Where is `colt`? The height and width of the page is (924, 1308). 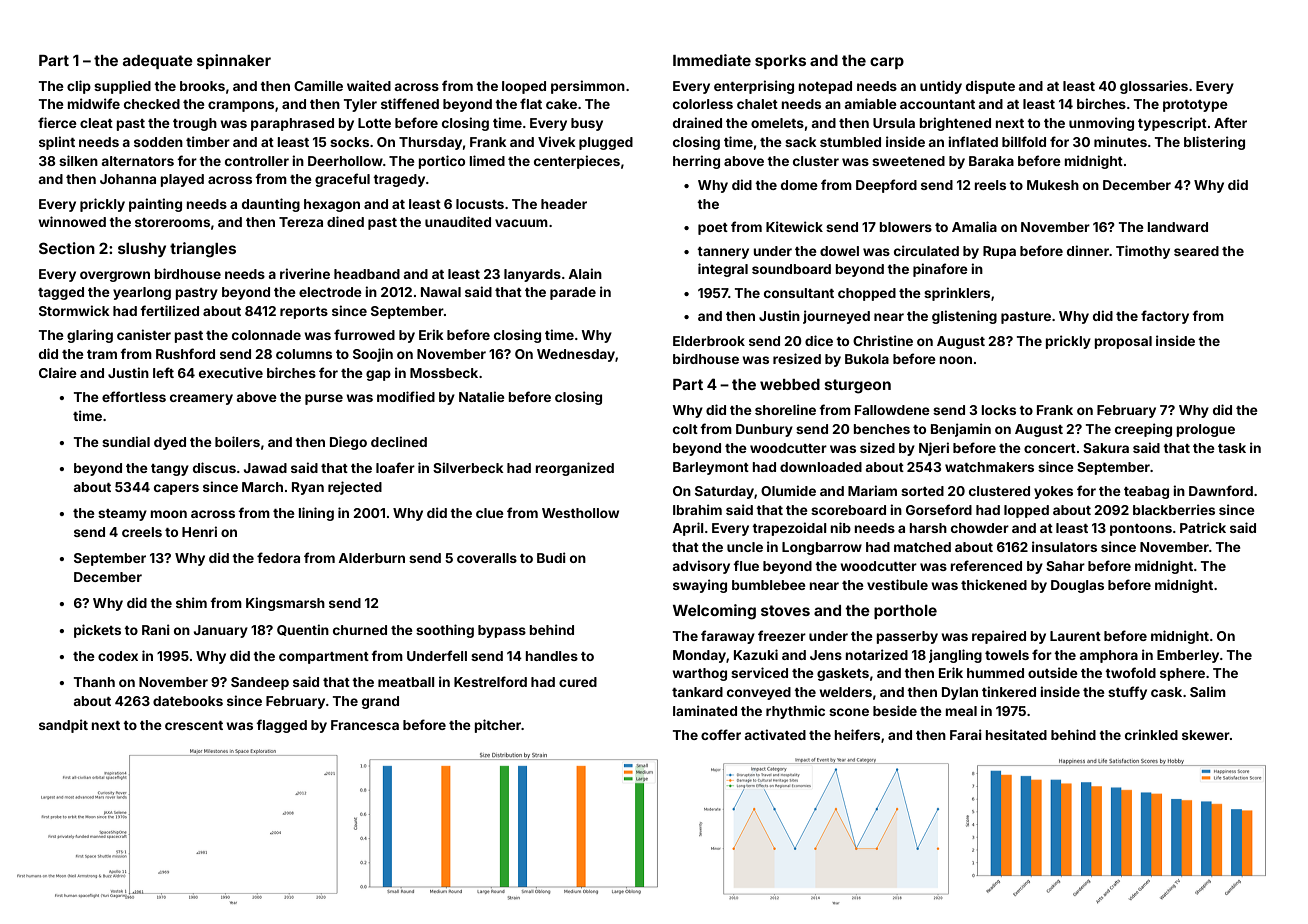
colt is located at coordinates (685, 429).
